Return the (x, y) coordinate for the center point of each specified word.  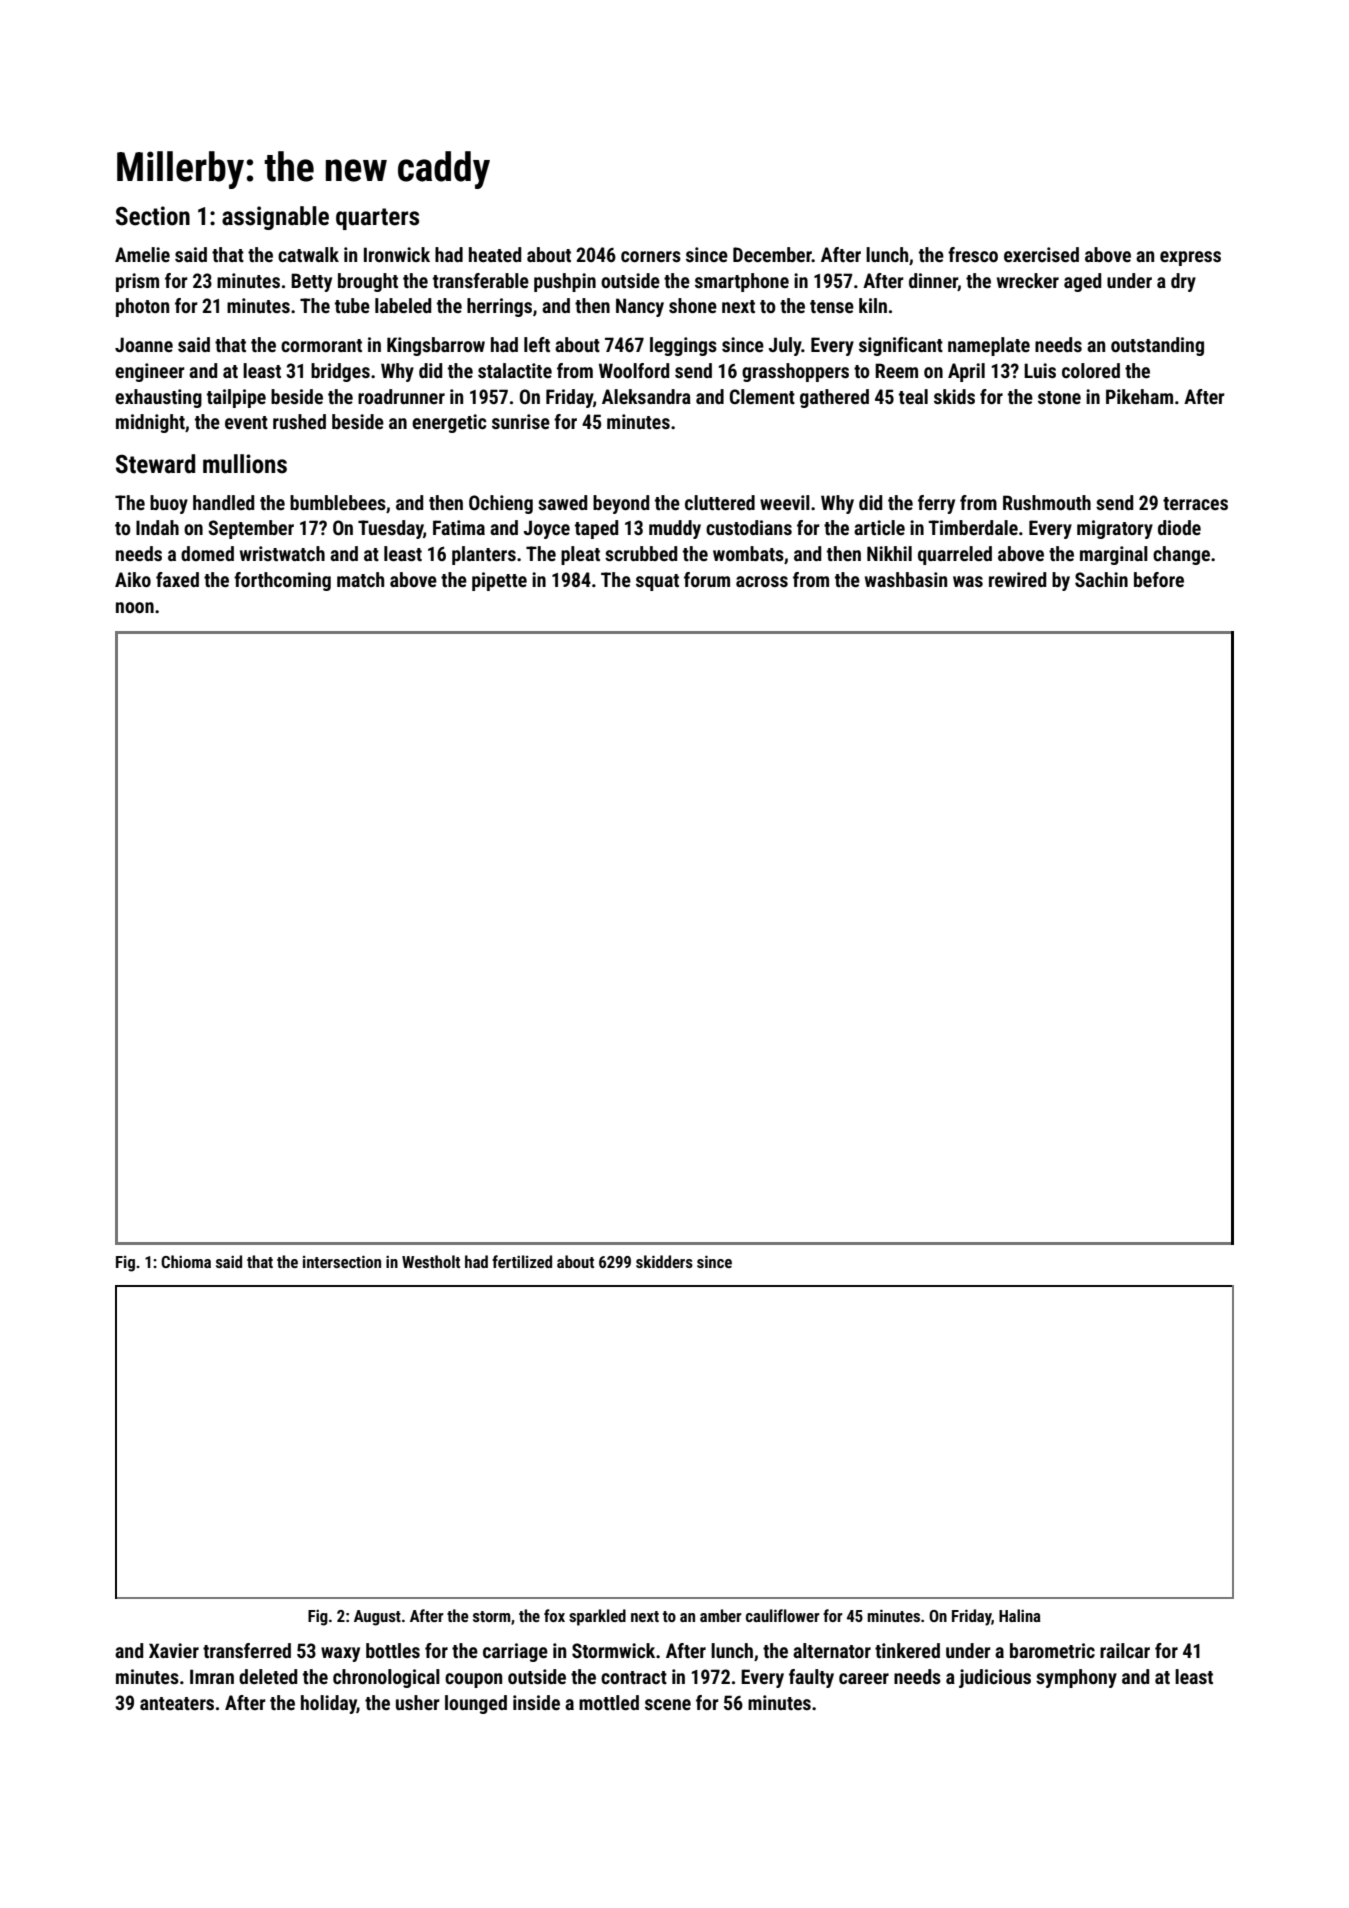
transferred (247, 1650)
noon (135, 607)
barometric (1052, 1650)
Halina (1020, 1615)
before (1159, 579)
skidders (664, 1261)
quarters (377, 219)
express (1190, 258)
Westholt (431, 1261)
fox (554, 1615)
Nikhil (889, 553)
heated (495, 254)
